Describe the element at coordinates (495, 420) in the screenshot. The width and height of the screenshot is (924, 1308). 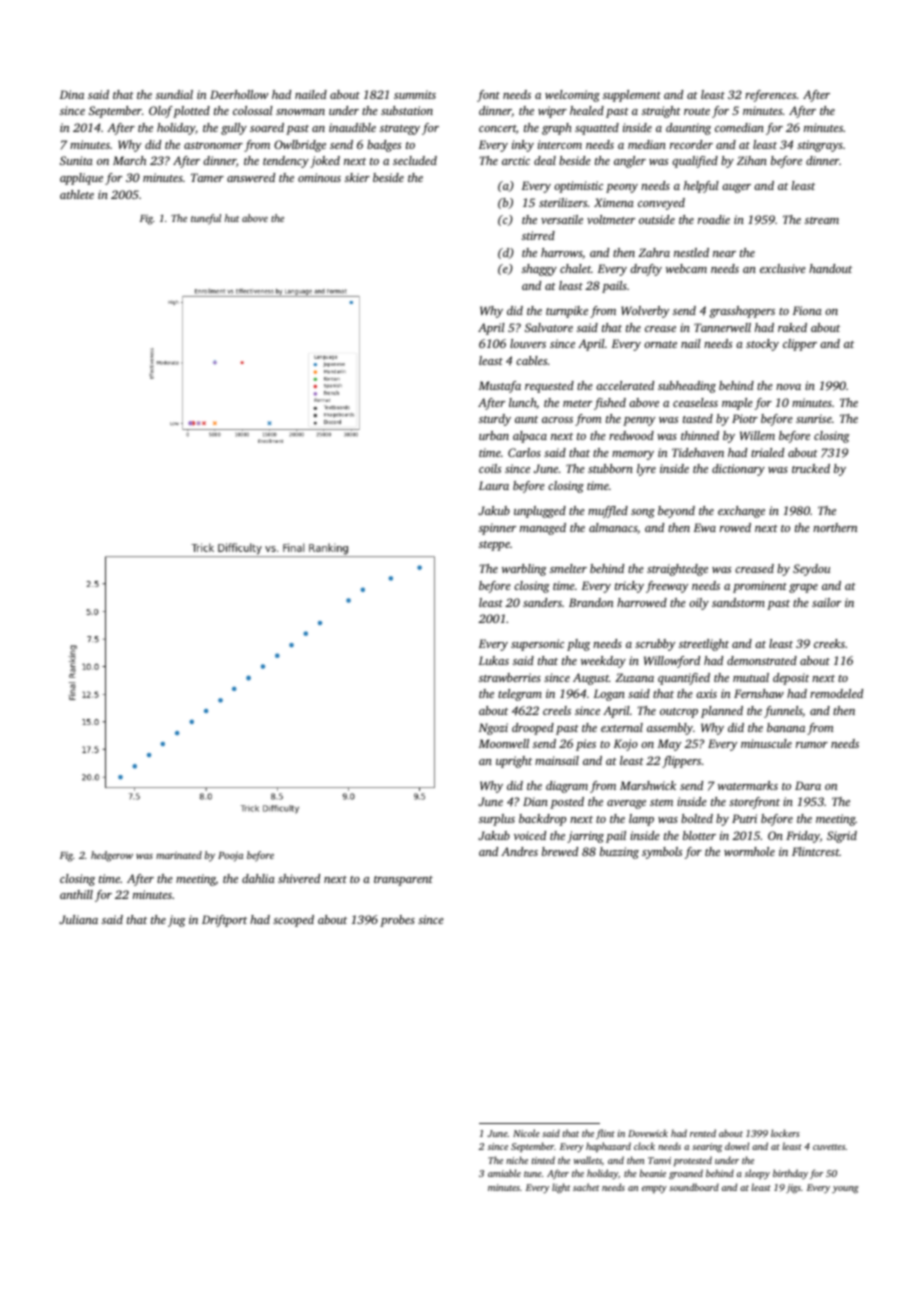
I see `sturdy` at that location.
